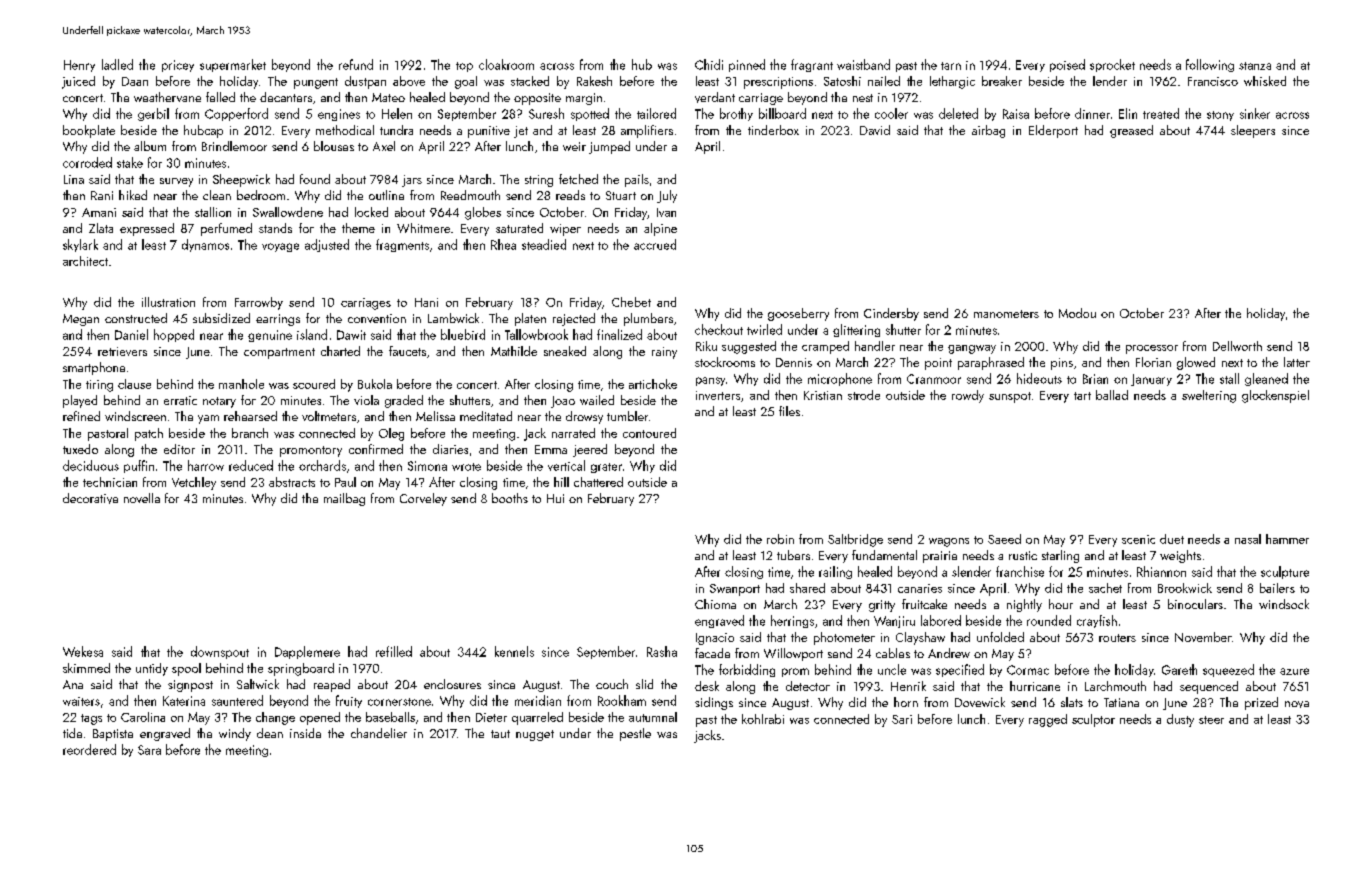 The height and width of the image is (887, 1372). What do you see at coordinates (530, 81) in the image?
I see `stacked` at bounding box center [530, 81].
